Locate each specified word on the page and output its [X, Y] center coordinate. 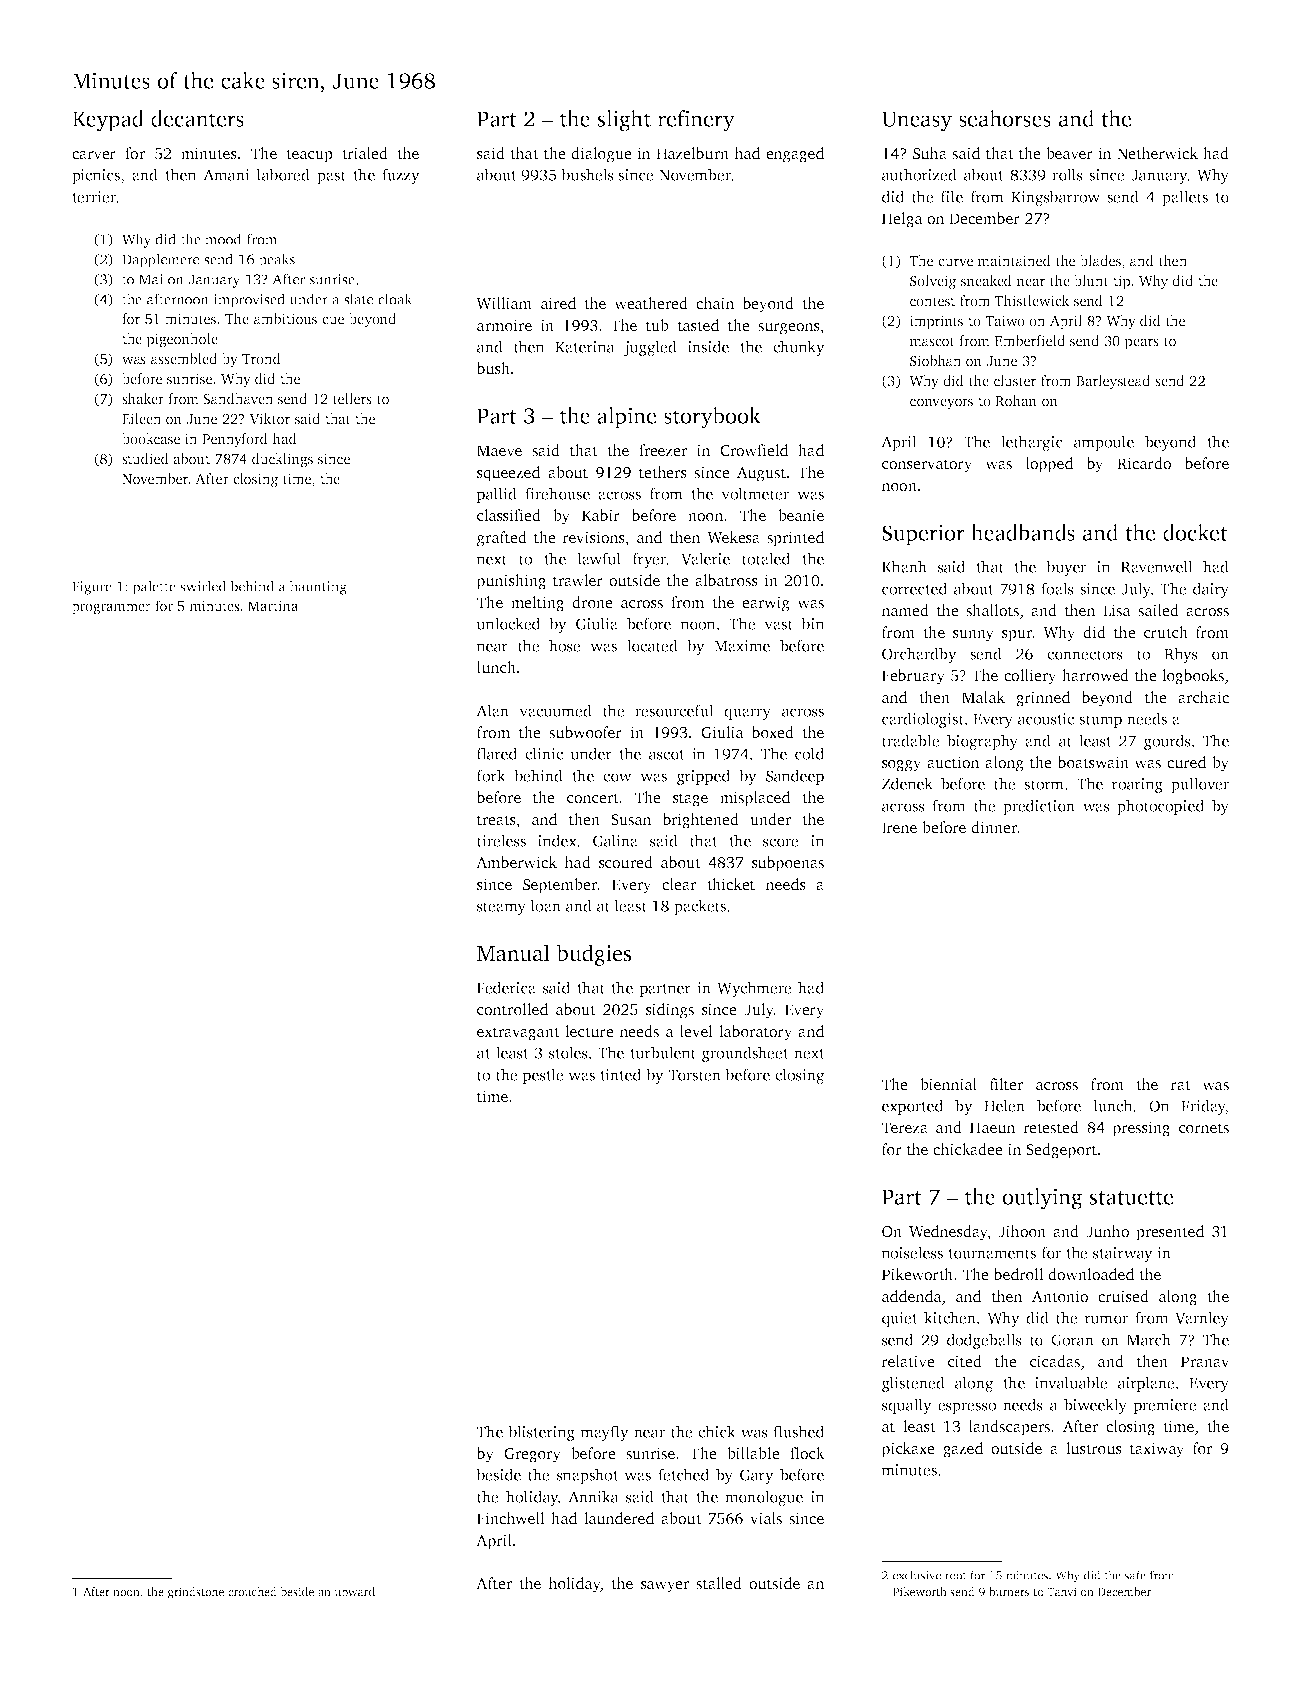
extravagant [518, 1034]
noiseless [912, 1252]
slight [624, 121]
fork [491, 775]
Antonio [1060, 1296]
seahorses [1005, 118]
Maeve [499, 451]
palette [154, 588]
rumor [1106, 1319]
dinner [994, 827]
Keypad [108, 121]
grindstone [196, 1593]
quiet [900, 1319]
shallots [992, 610]
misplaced [755, 799]
